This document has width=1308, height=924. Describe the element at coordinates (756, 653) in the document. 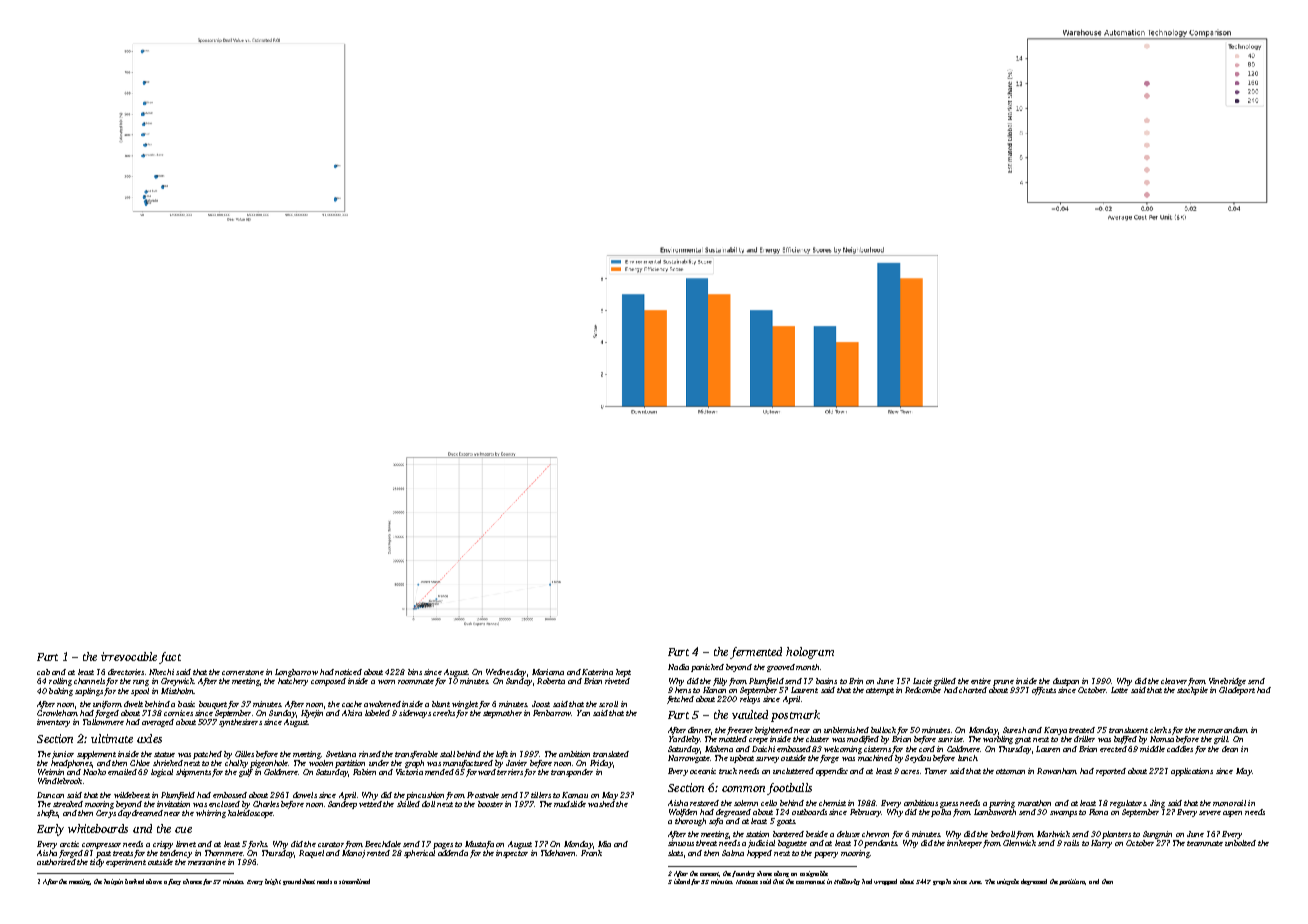

I see `fermented` at that location.
